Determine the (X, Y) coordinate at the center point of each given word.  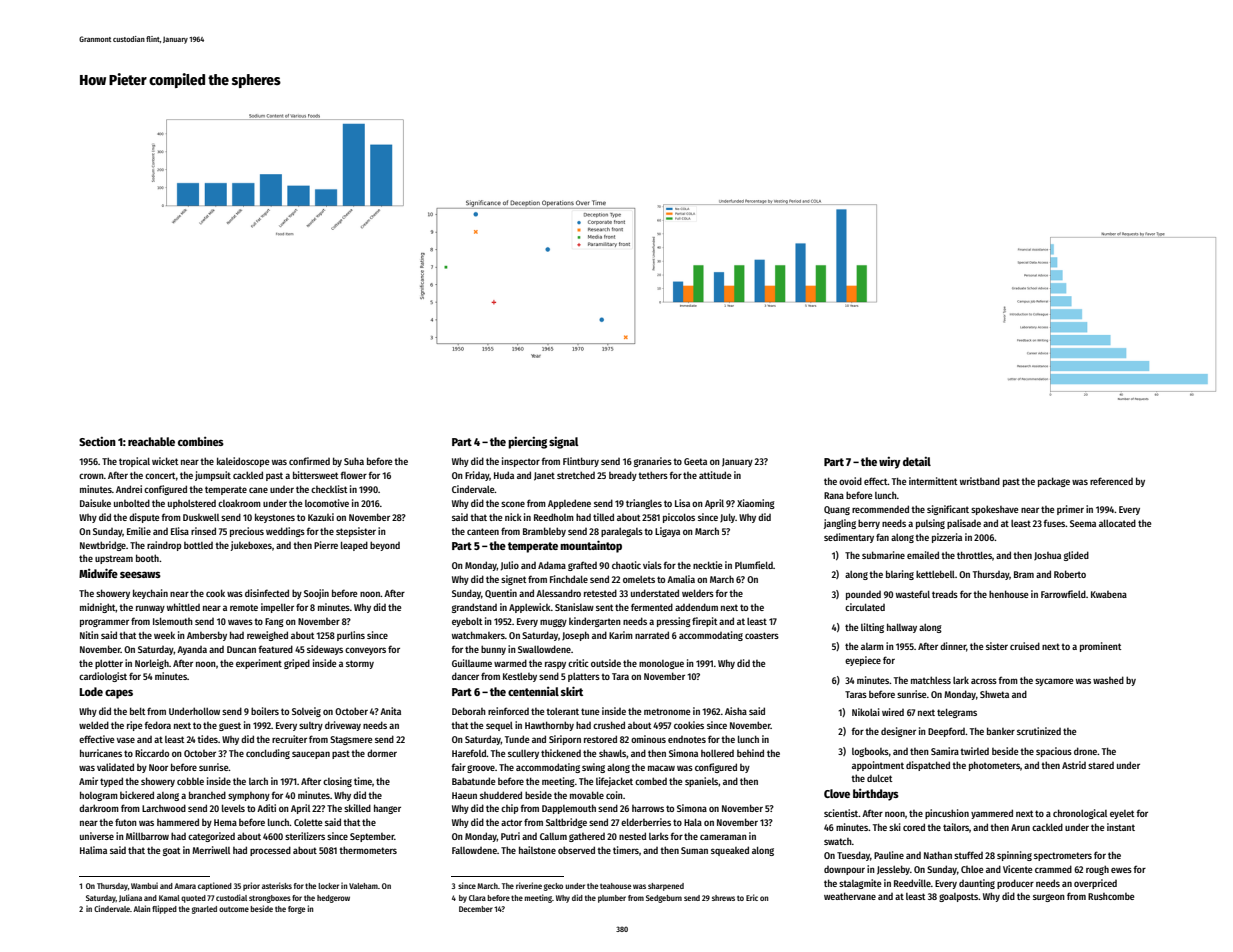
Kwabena (1109, 594)
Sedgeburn (664, 899)
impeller (277, 608)
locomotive (327, 503)
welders (698, 593)
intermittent (933, 481)
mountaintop (591, 546)
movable (587, 795)
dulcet (879, 778)
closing (337, 782)
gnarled (204, 910)
